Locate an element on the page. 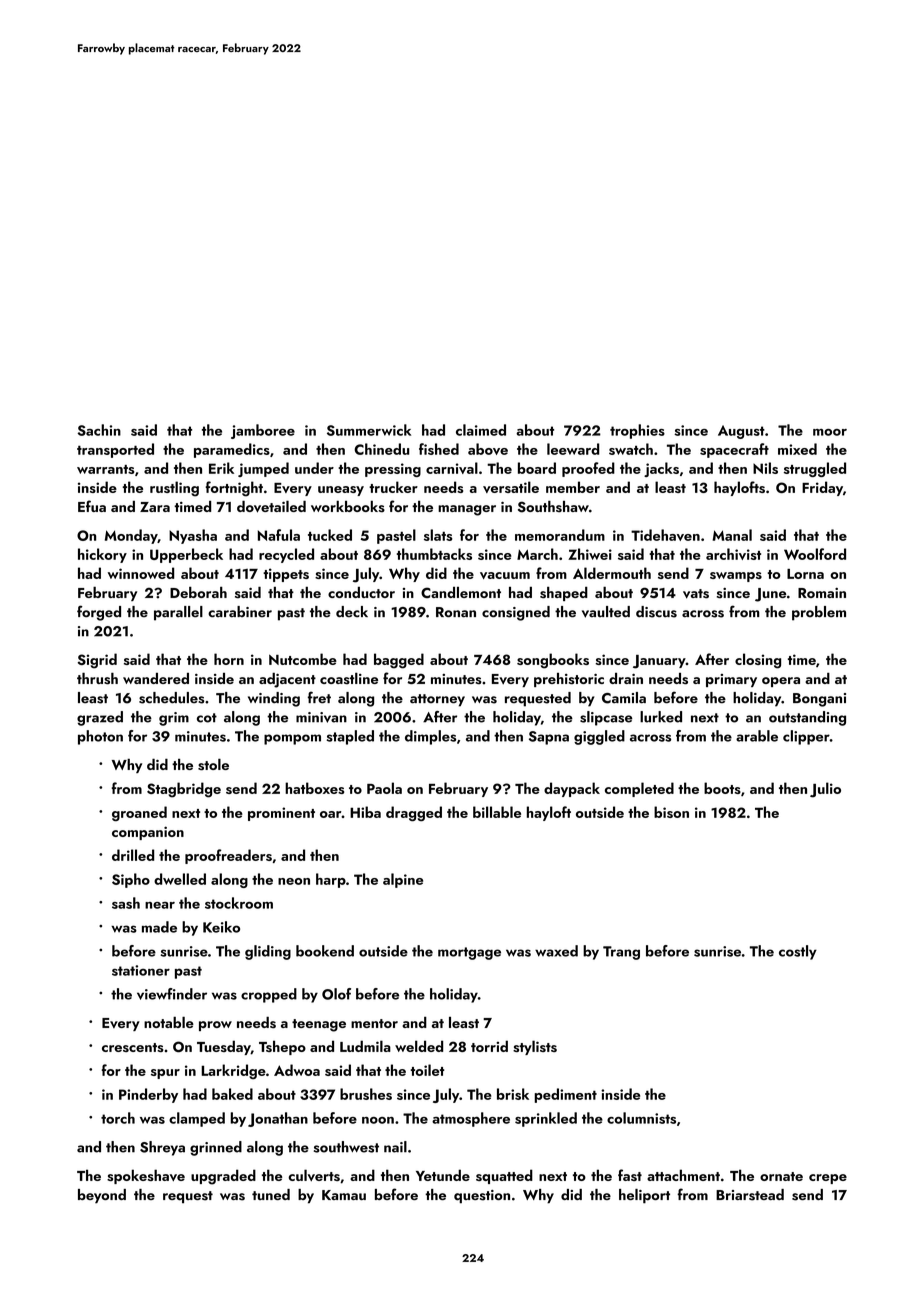 The width and height of the page is (924, 1314). dimples is located at coordinates (430, 737).
